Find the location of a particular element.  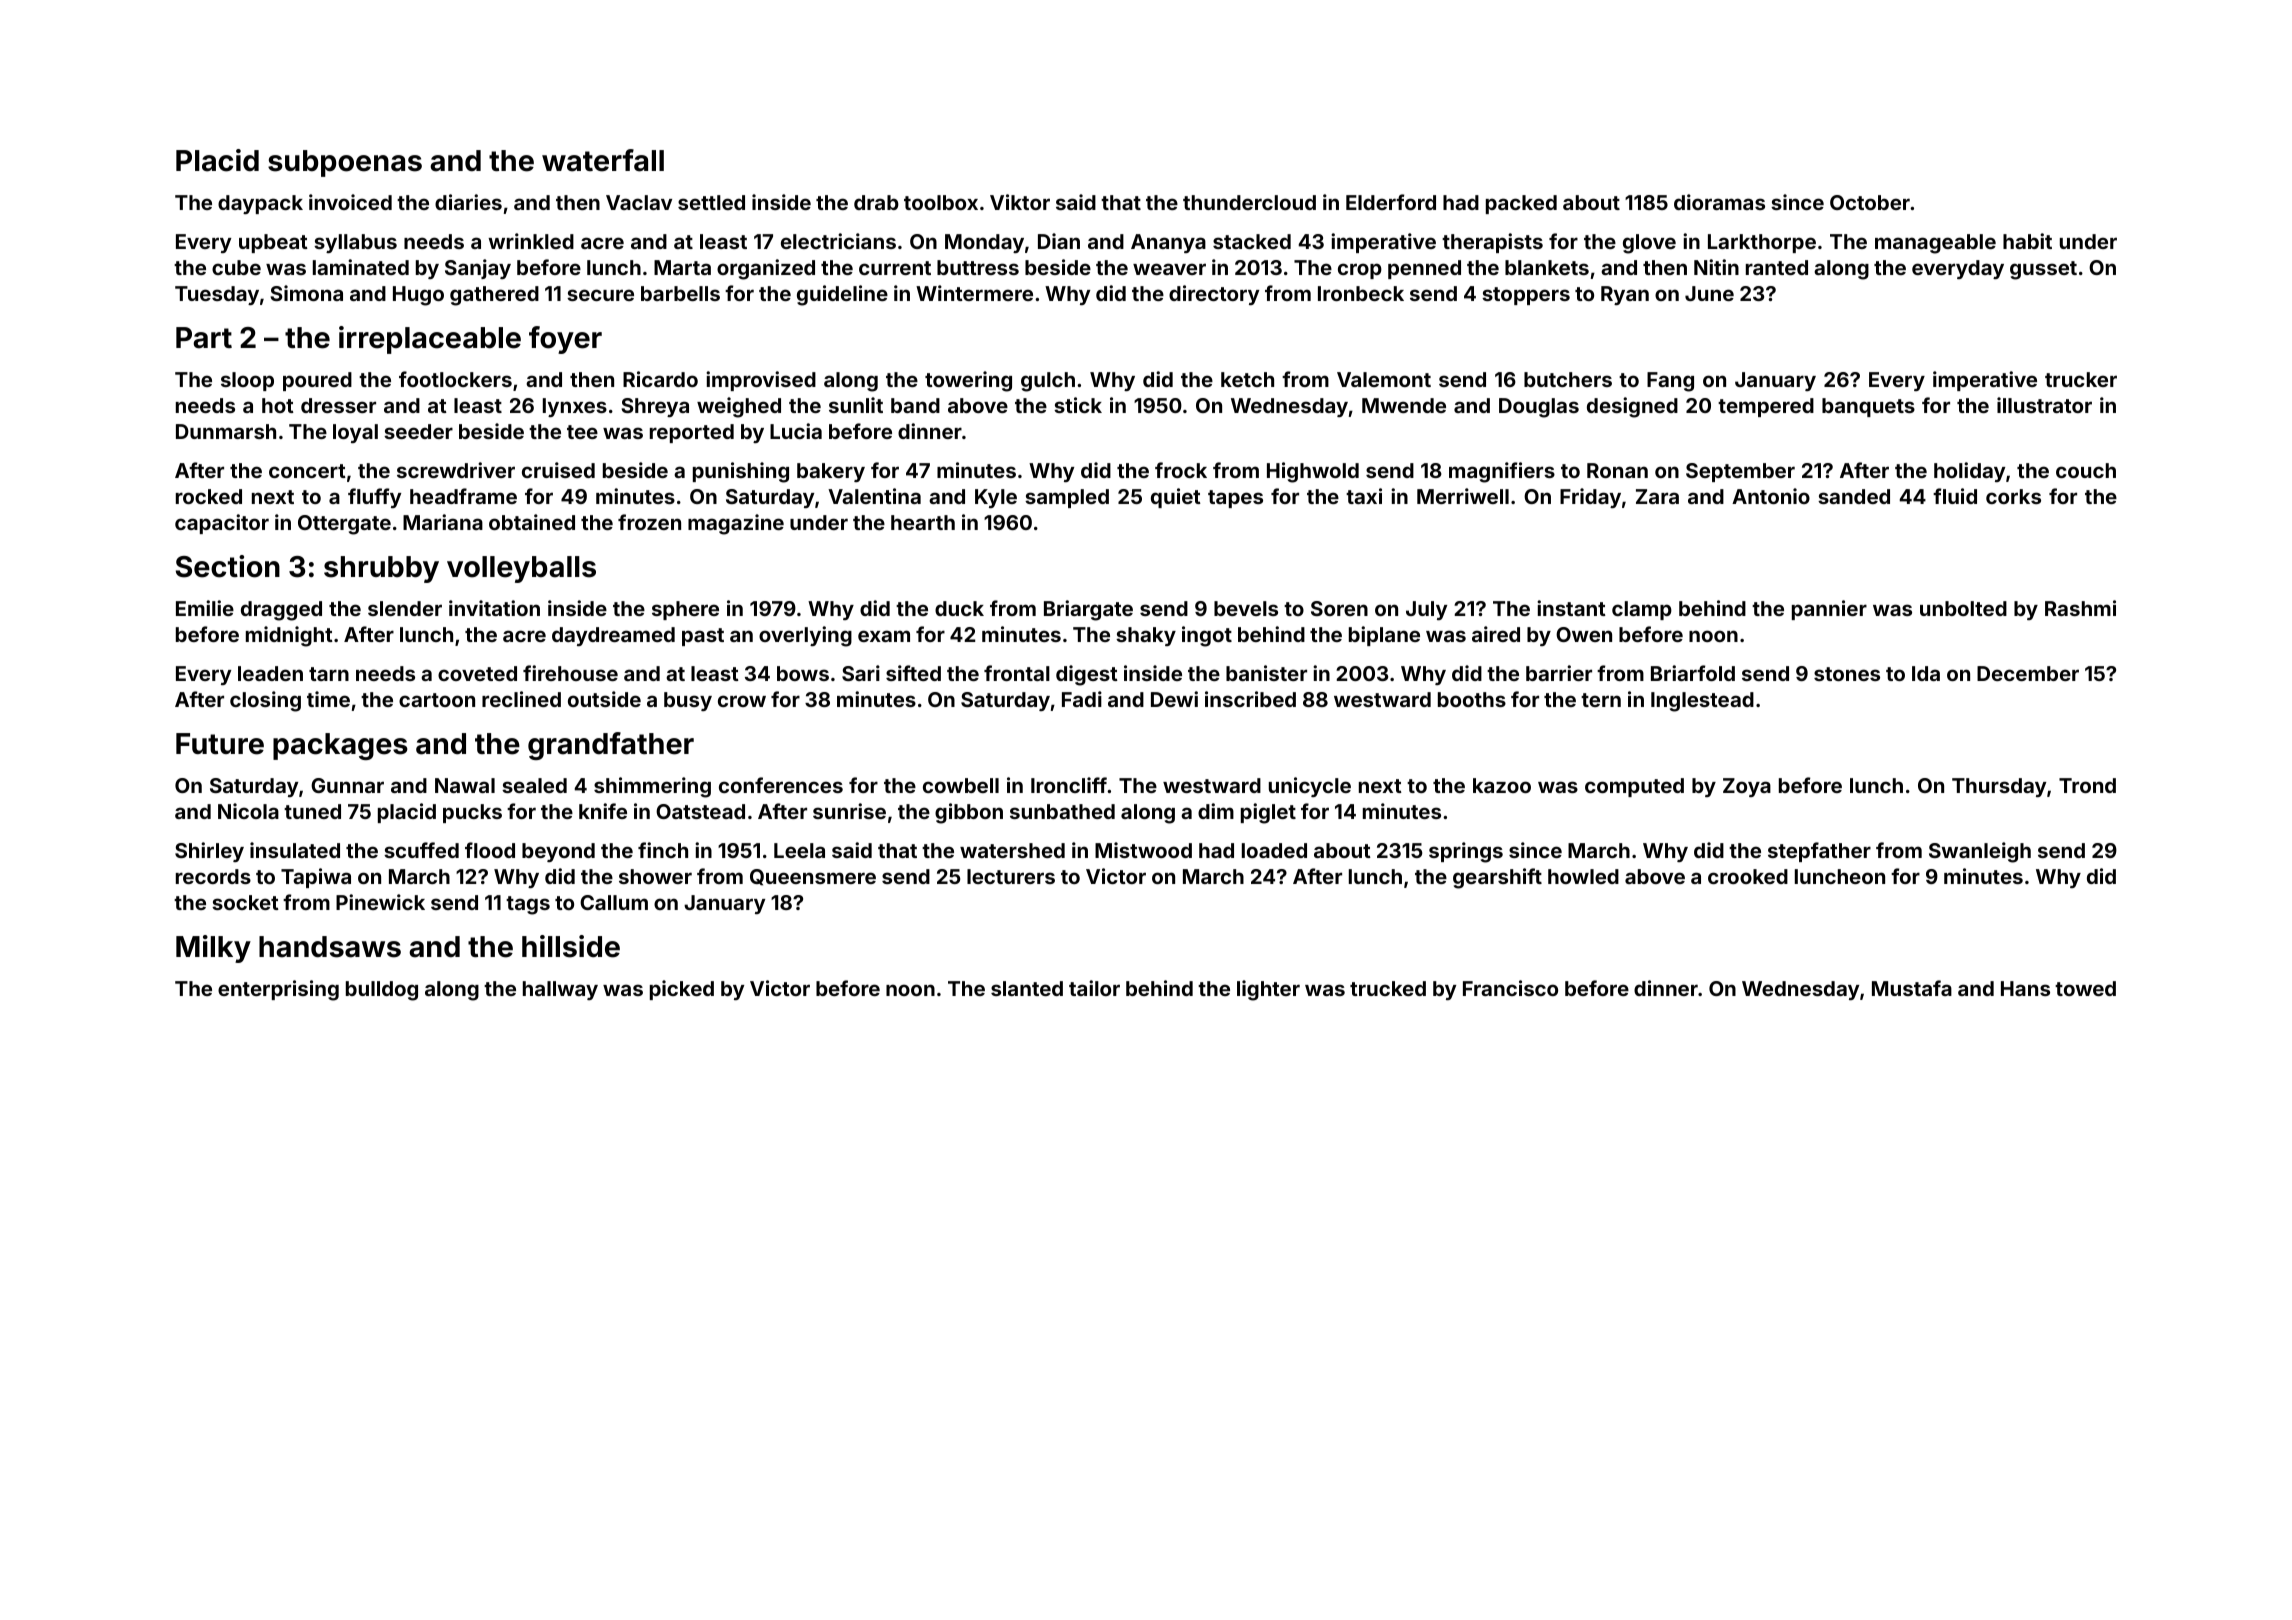

hallway is located at coordinates (560, 990).
